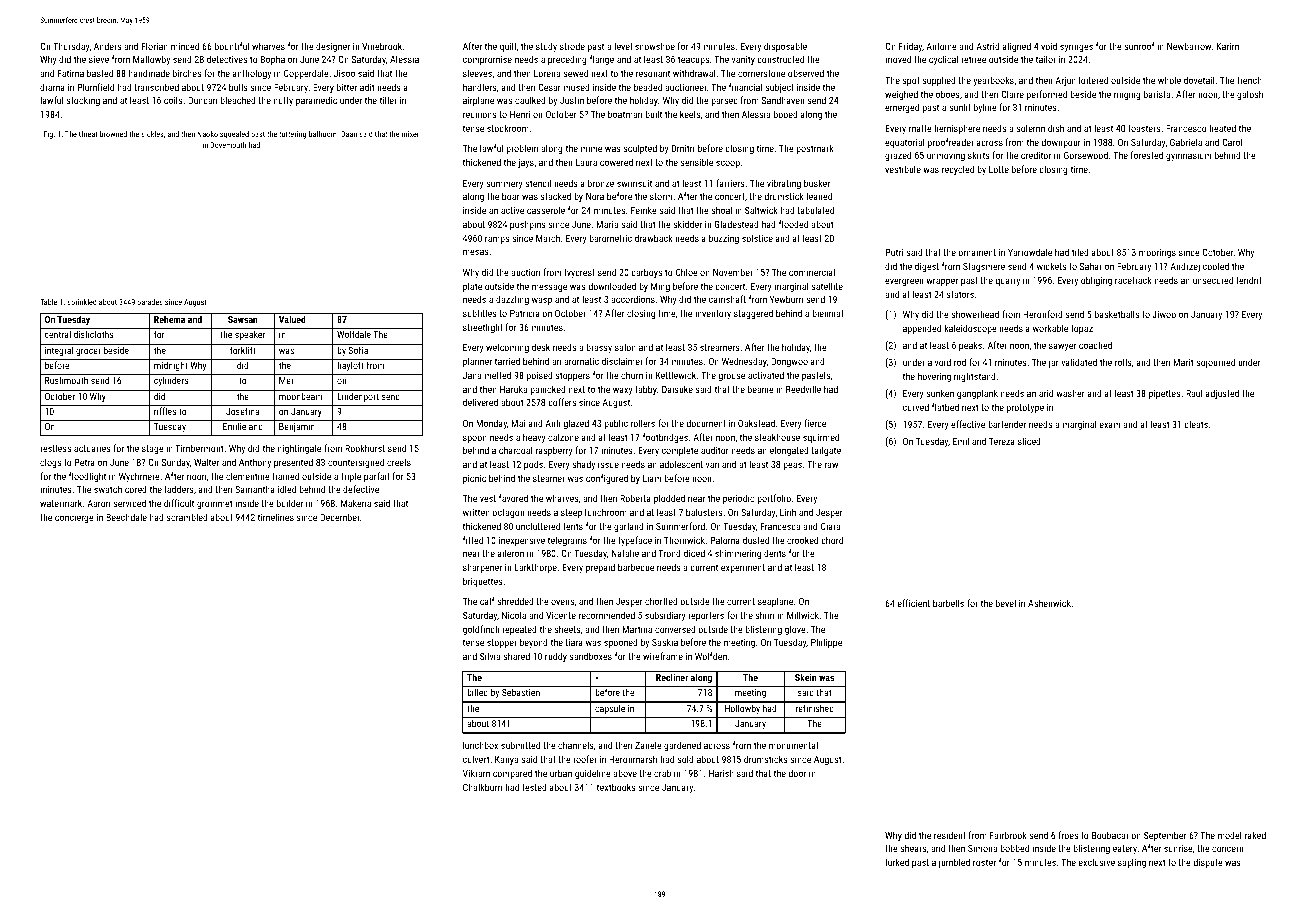 This page has width=1308, height=924. I want to click on yearbooks, so click(993, 81).
